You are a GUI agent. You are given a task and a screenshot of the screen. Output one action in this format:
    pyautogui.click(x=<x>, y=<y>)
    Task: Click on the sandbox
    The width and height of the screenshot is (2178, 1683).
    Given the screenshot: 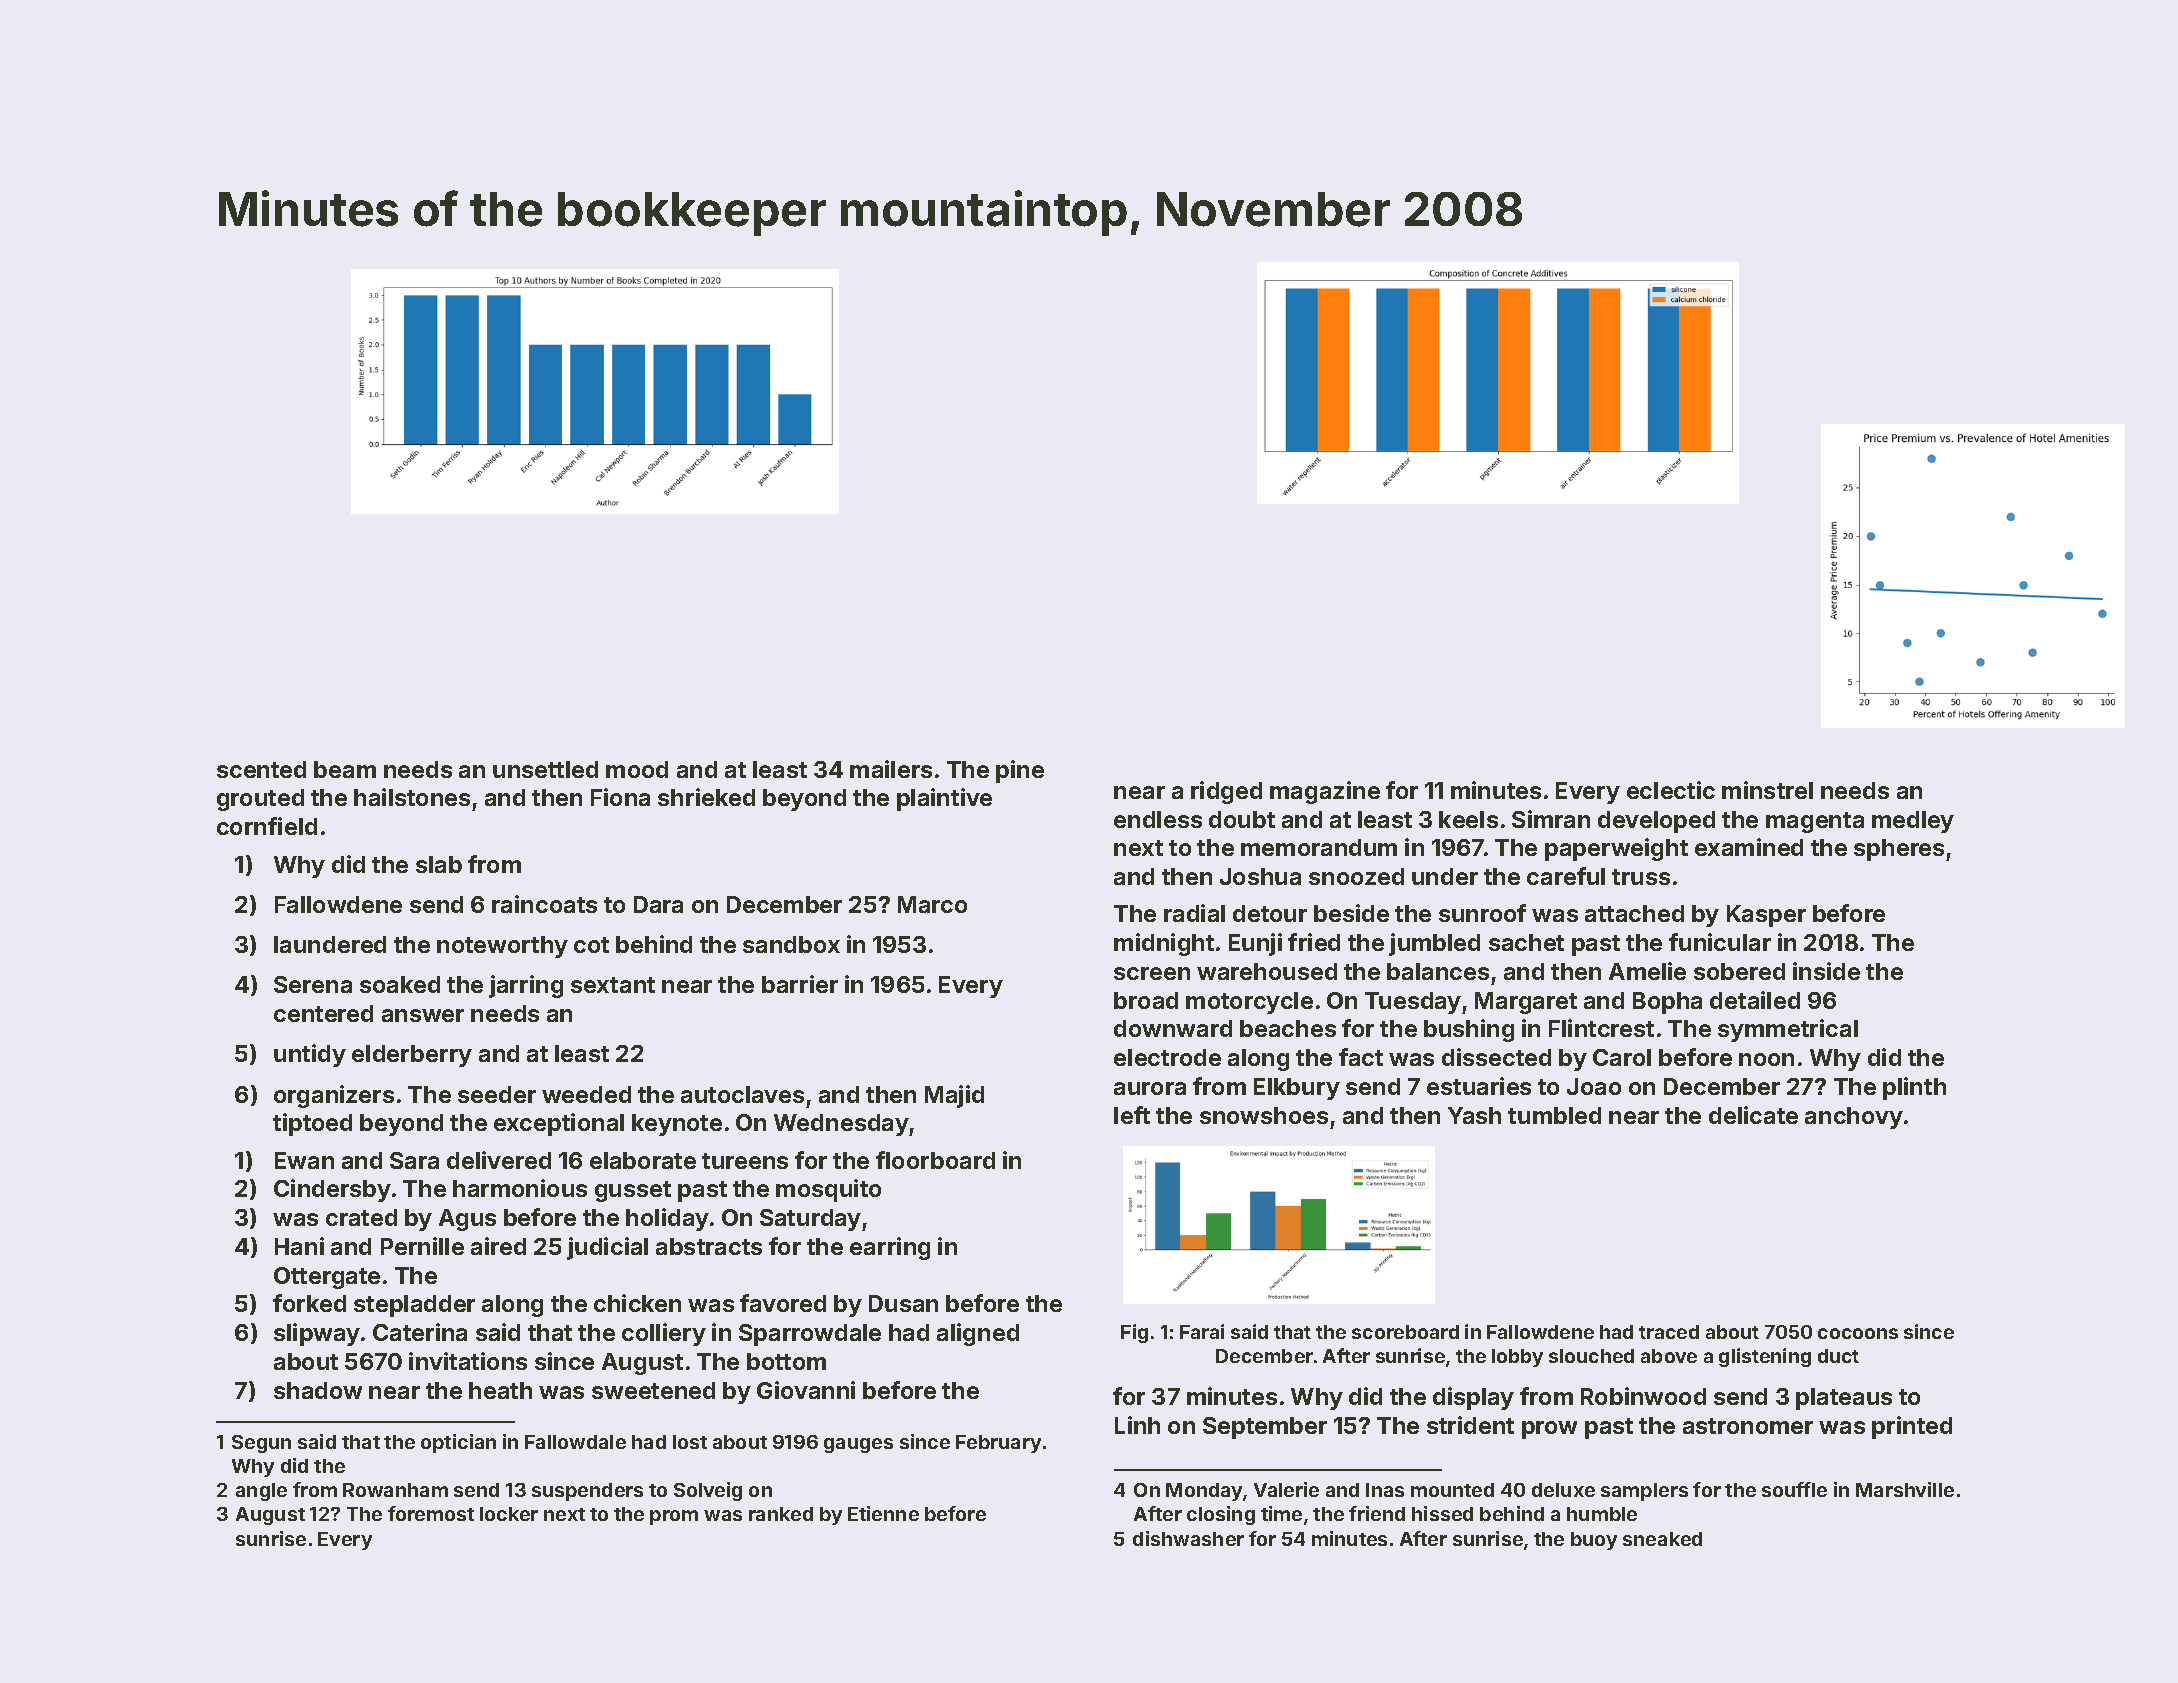 What is the action you would take?
    pyautogui.click(x=791, y=944)
